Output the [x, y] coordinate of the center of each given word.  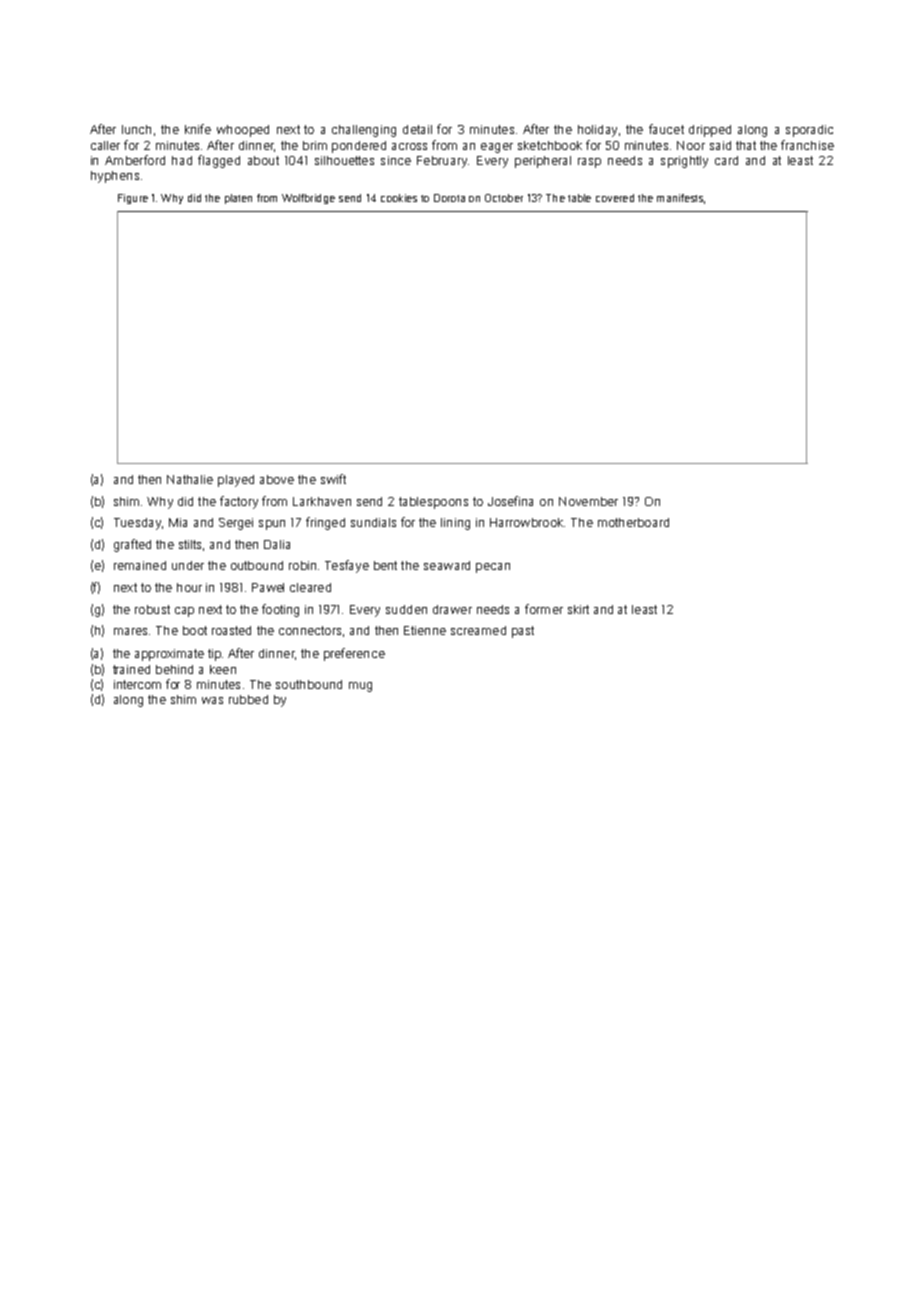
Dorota [449, 198]
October [504, 198]
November [588, 501]
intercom [137, 684]
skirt [578, 609]
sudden [406, 609]
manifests [680, 198]
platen [238, 199]
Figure [133, 199]
